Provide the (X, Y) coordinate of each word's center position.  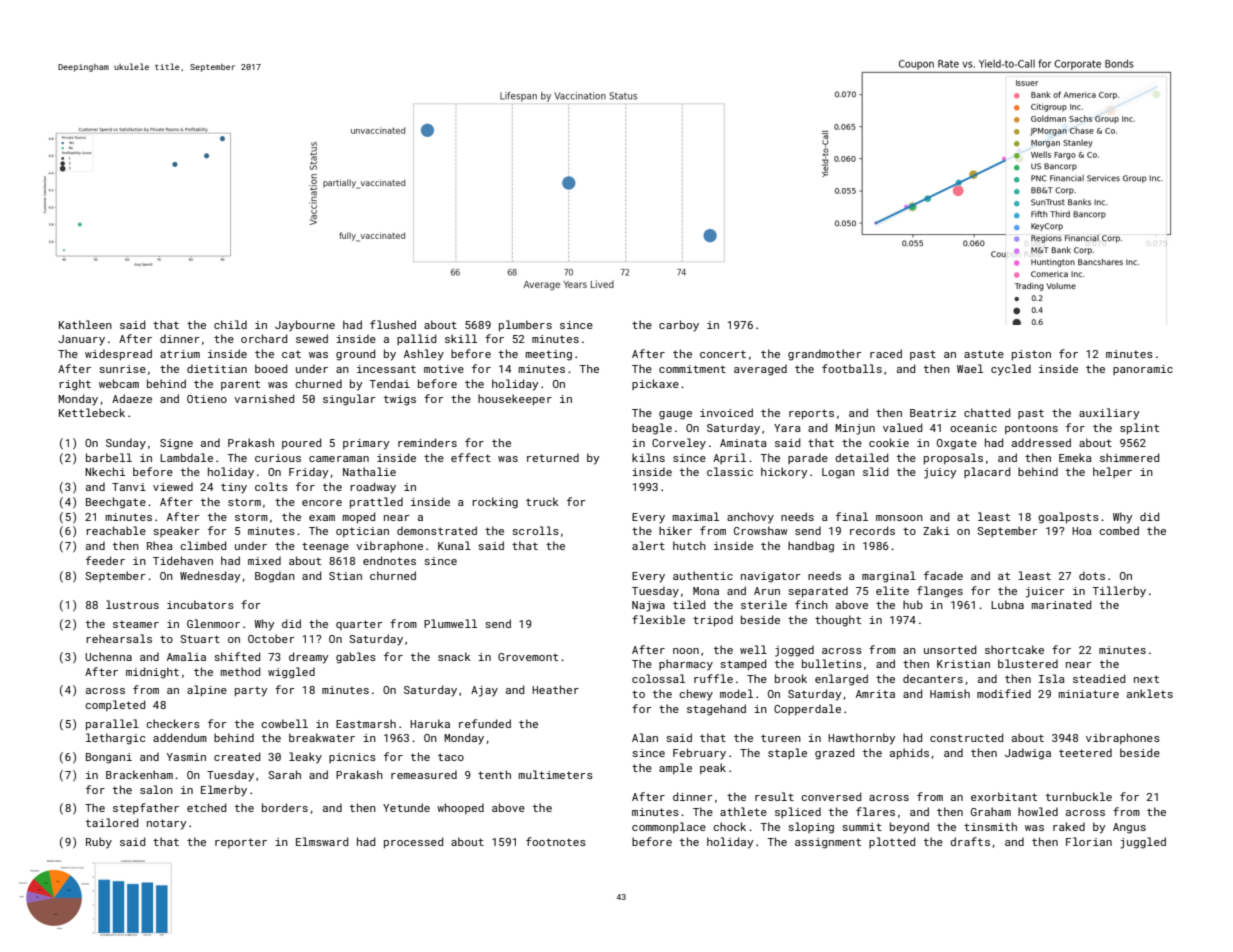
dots (1092, 575)
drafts (970, 841)
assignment (828, 843)
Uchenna (108, 656)
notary (167, 824)
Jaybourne (305, 326)
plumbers (525, 325)
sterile (764, 604)
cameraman (339, 459)
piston (1031, 355)
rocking (495, 503)
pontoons (1031, 429)
